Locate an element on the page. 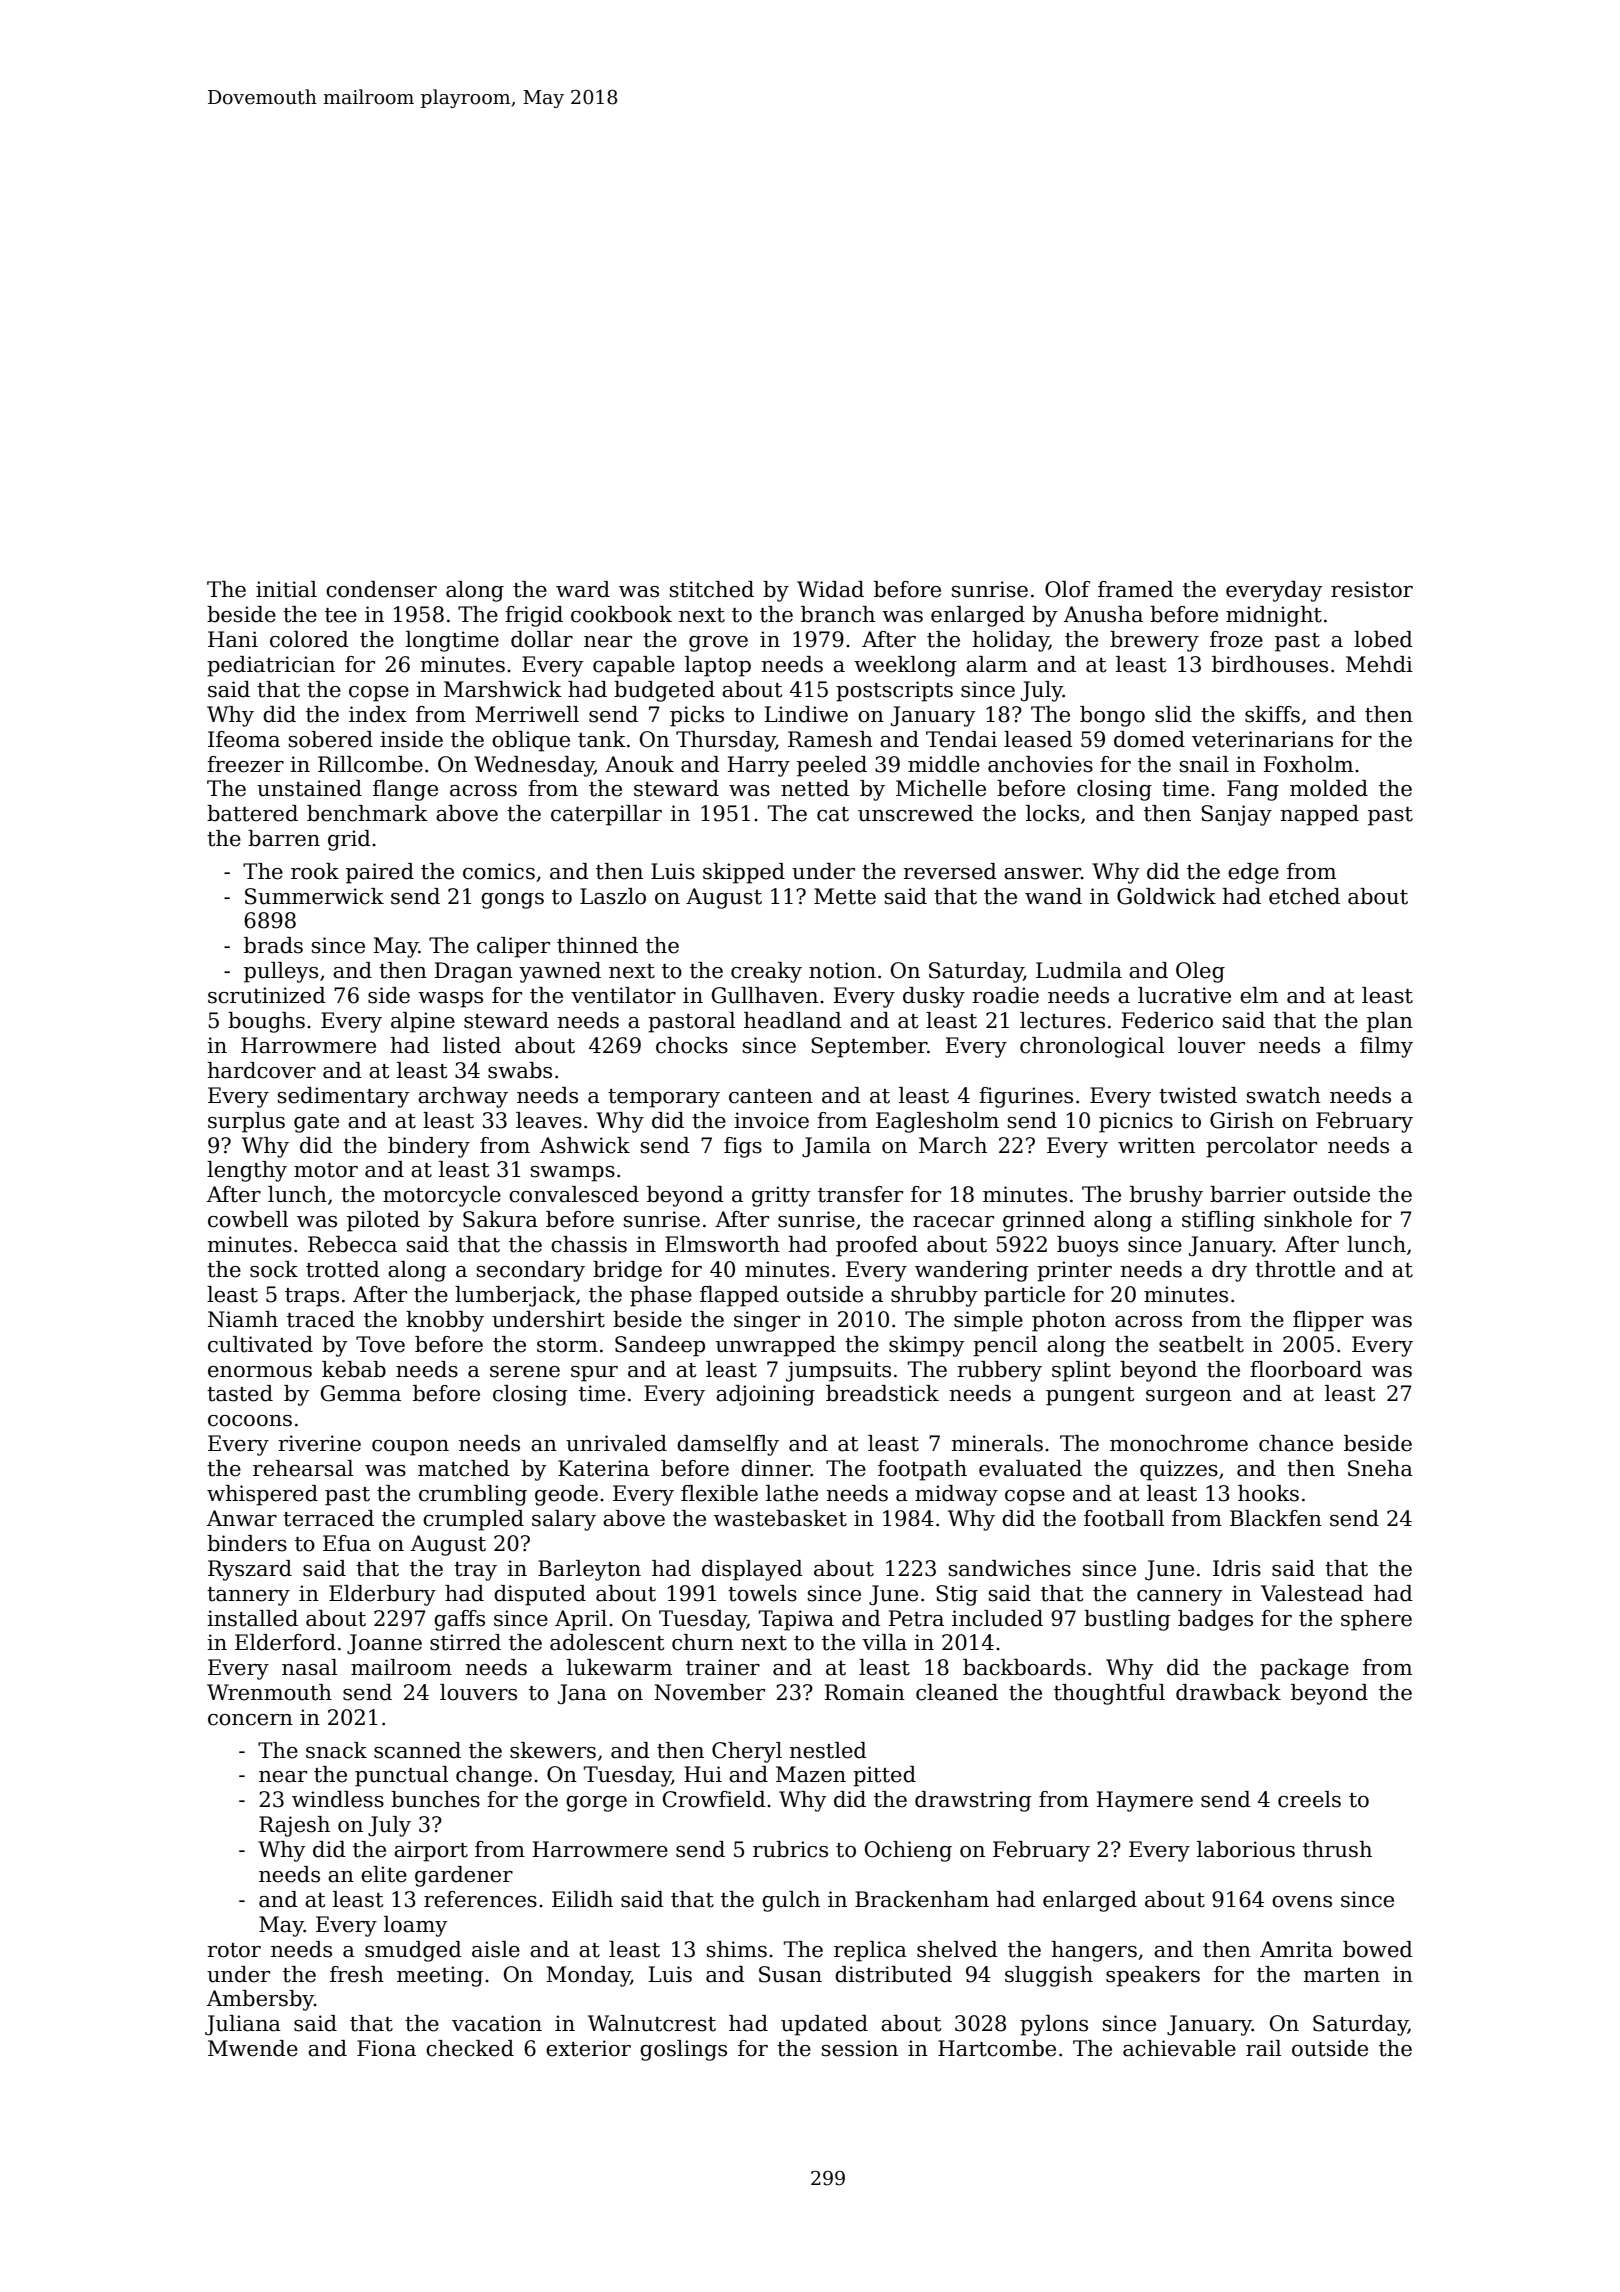 The image size is (1620, 2292). shrubby is located at coordinates (934, 1296).
